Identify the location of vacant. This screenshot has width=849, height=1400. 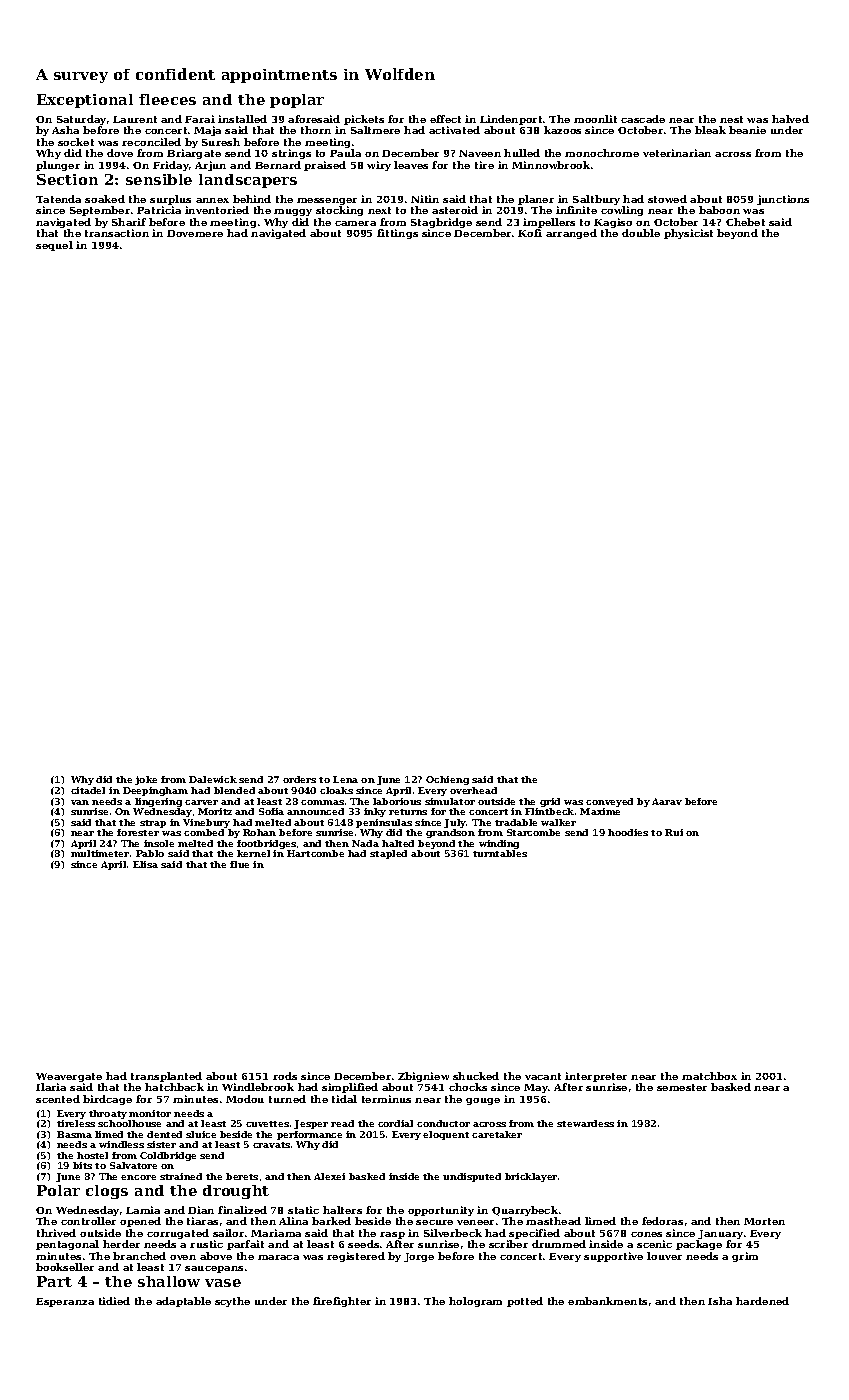
(543, 1076).
